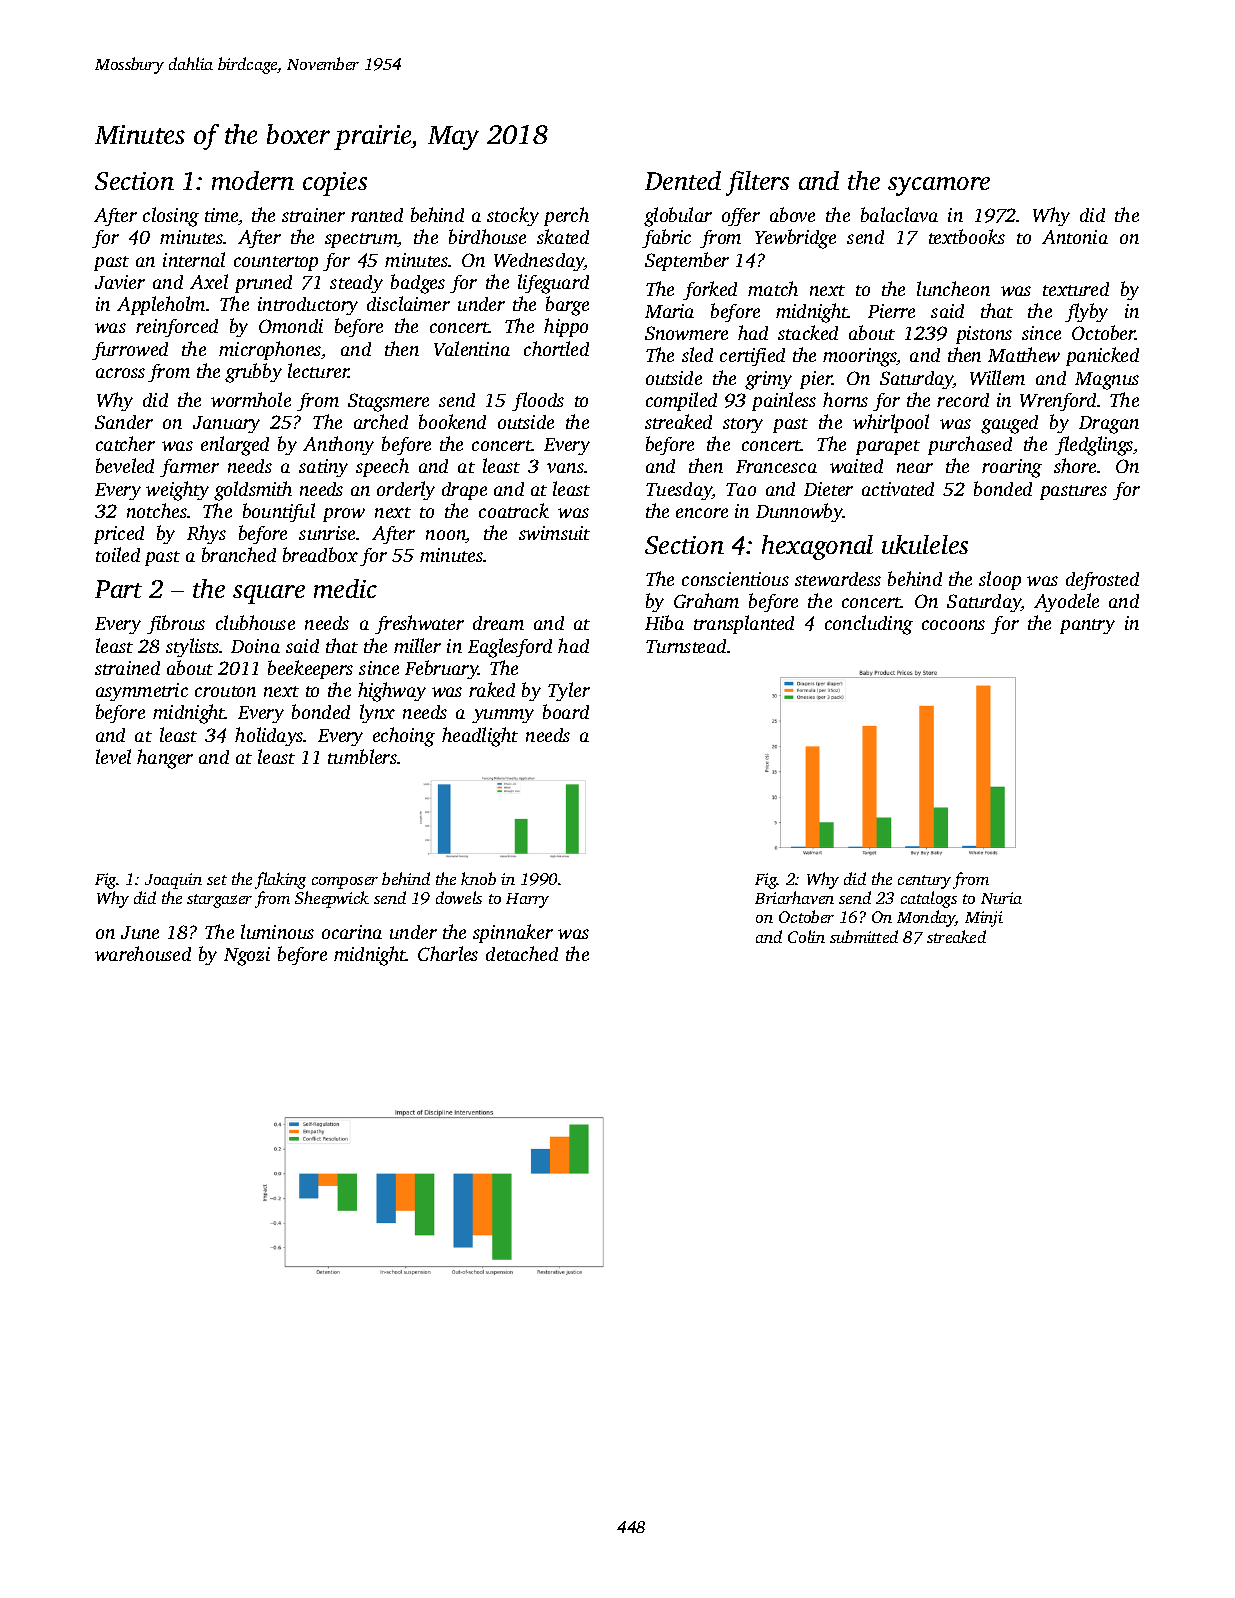 This screenshot has height=1598, width=1235. I want to click on Ngozi, so click(247, 956).
